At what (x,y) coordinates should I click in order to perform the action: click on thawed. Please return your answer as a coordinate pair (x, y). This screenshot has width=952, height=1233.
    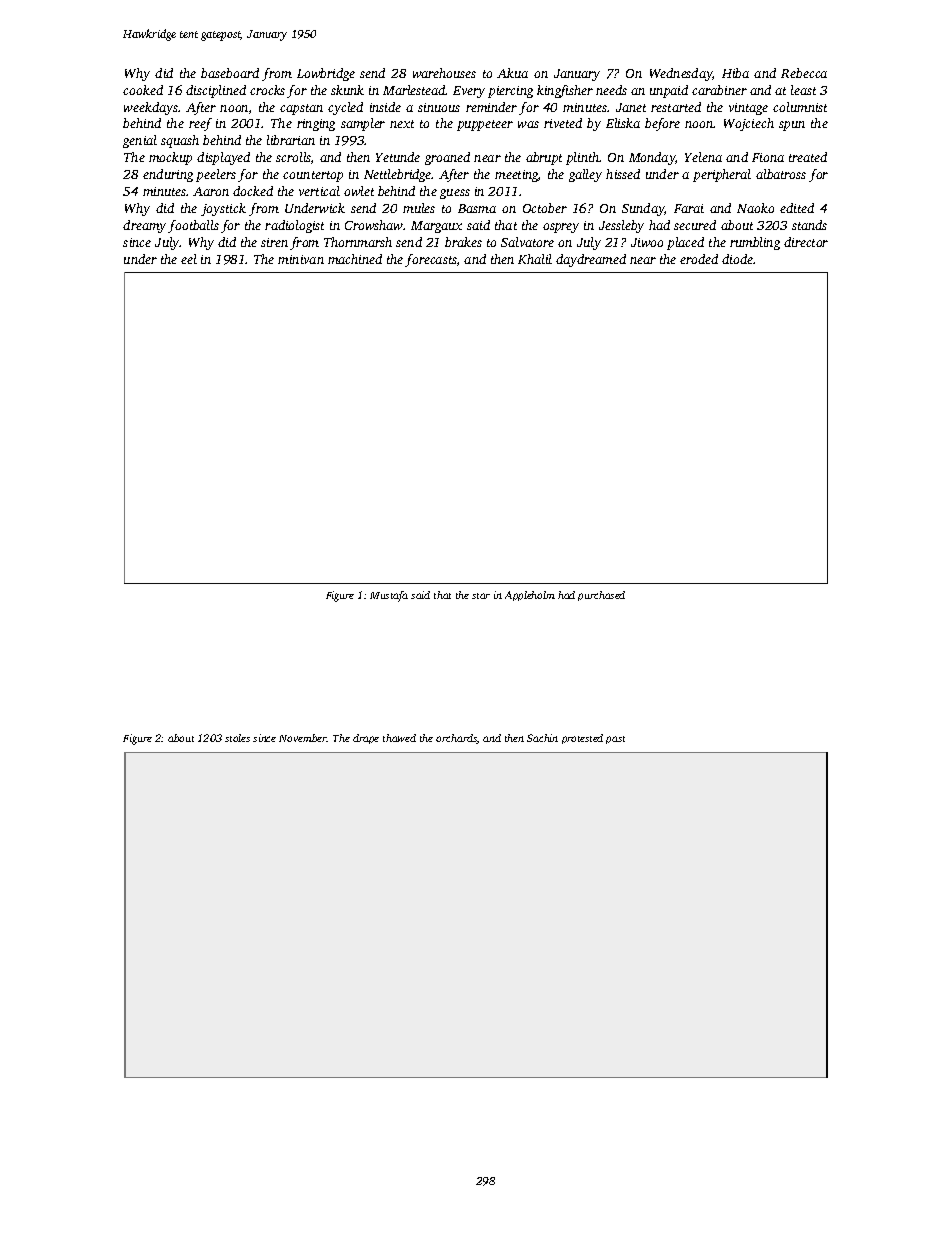
    Looking at the image, I should click on (399, 738).
